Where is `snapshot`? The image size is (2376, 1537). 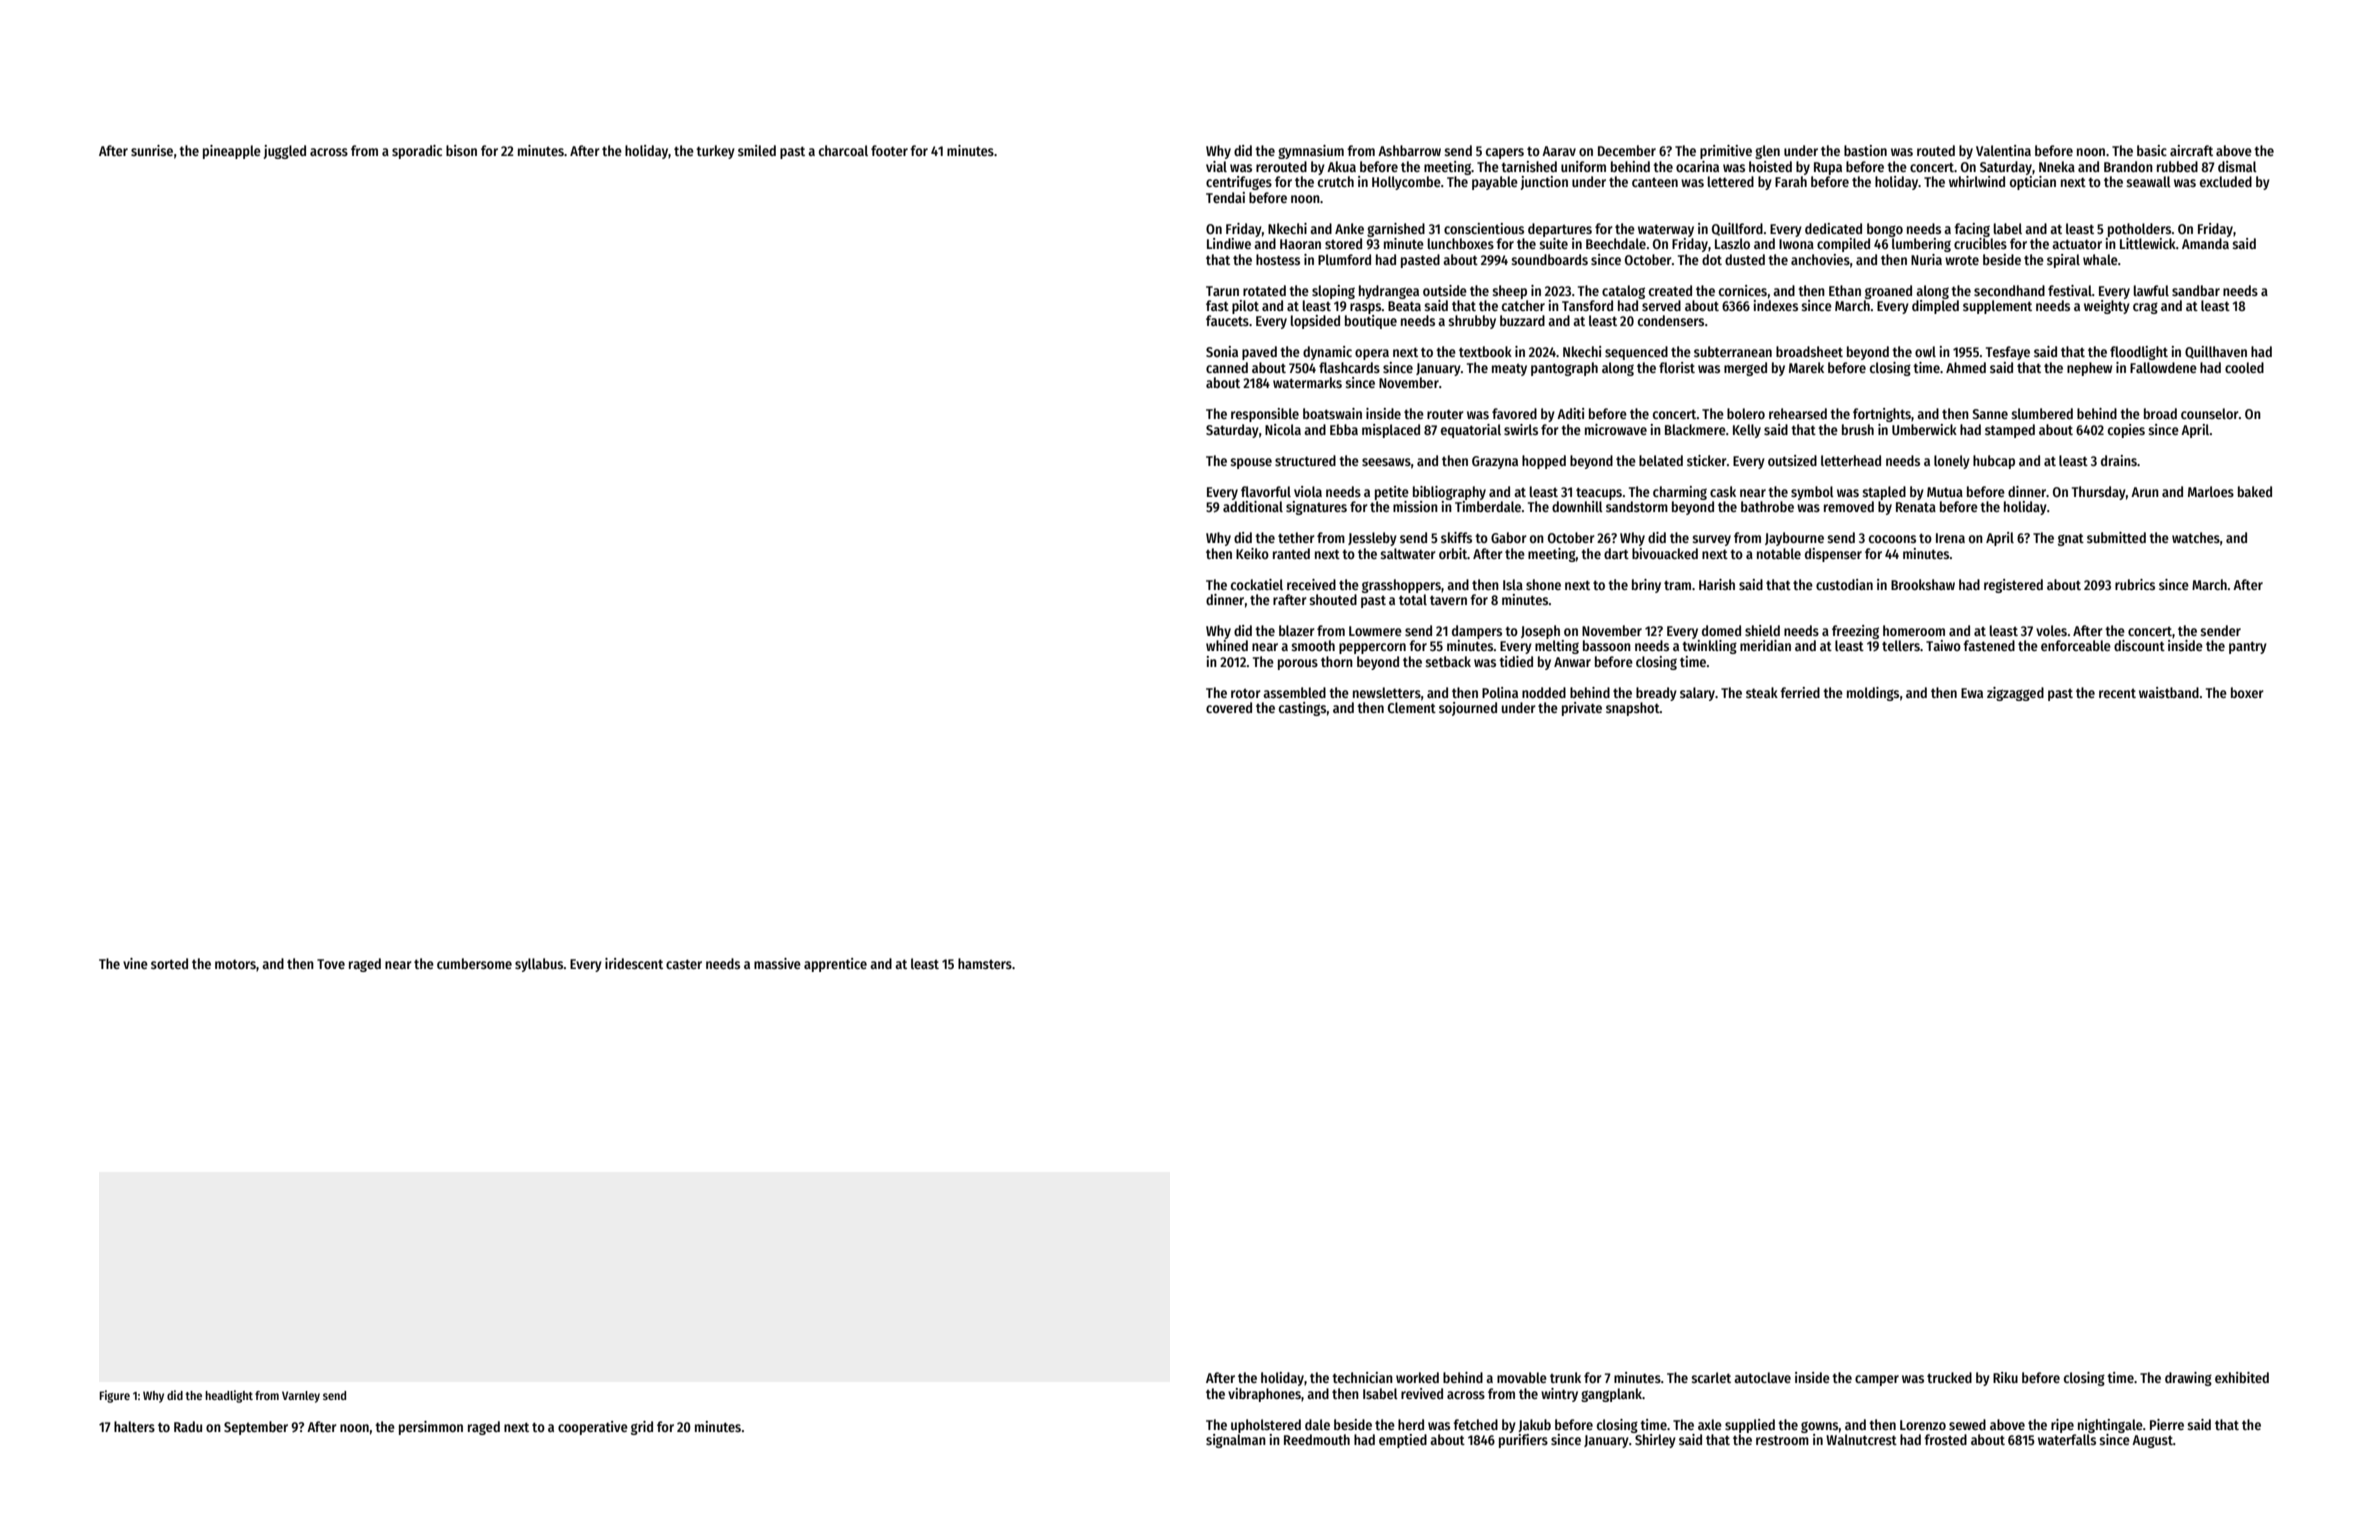
snapshot is located at coordinates (1633, 709).
